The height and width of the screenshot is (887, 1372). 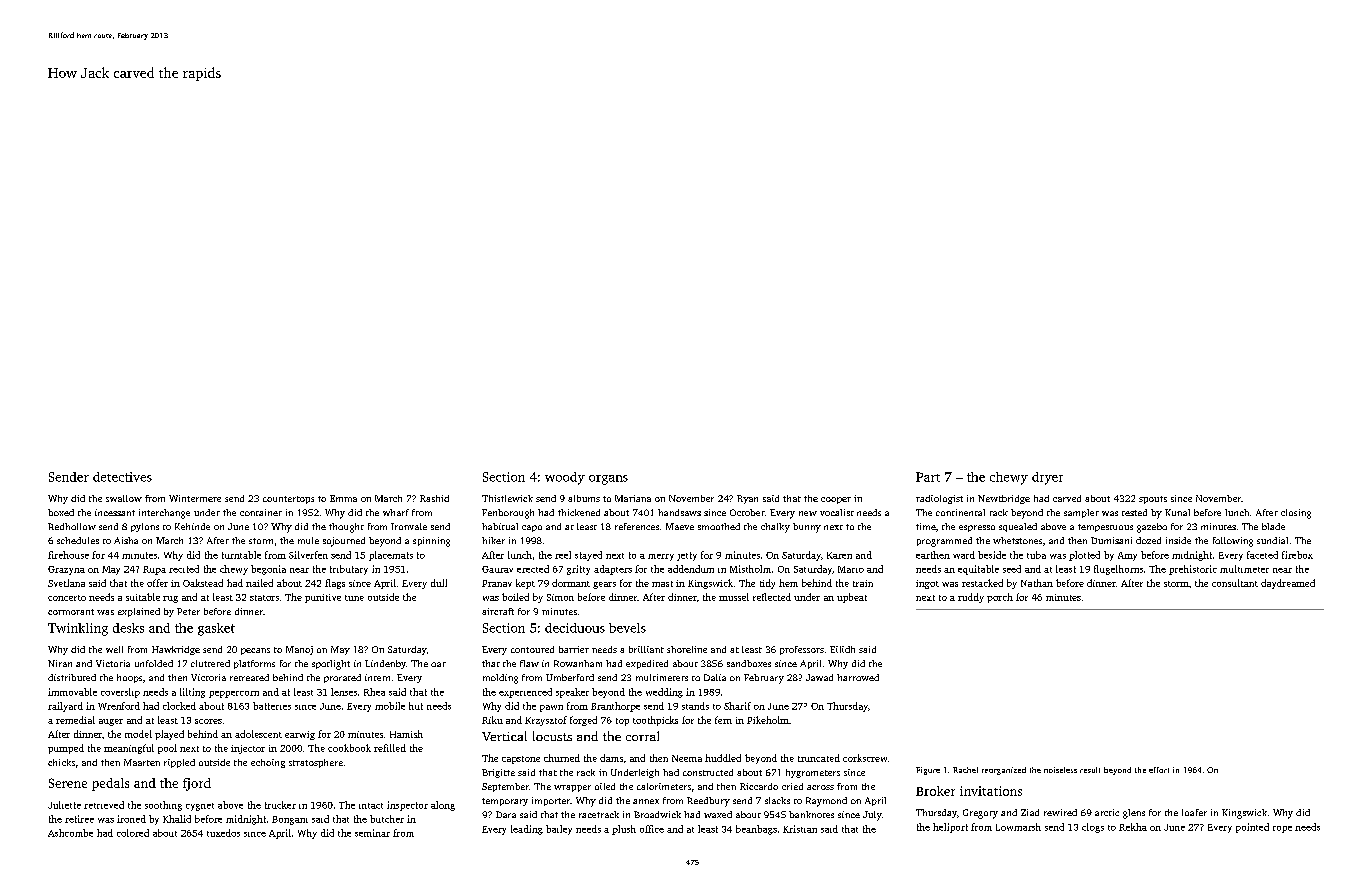 What do you see at coordinates (1047, 478) in the screenshot?
I see `dryer` at bounding box center [1047, 478].
